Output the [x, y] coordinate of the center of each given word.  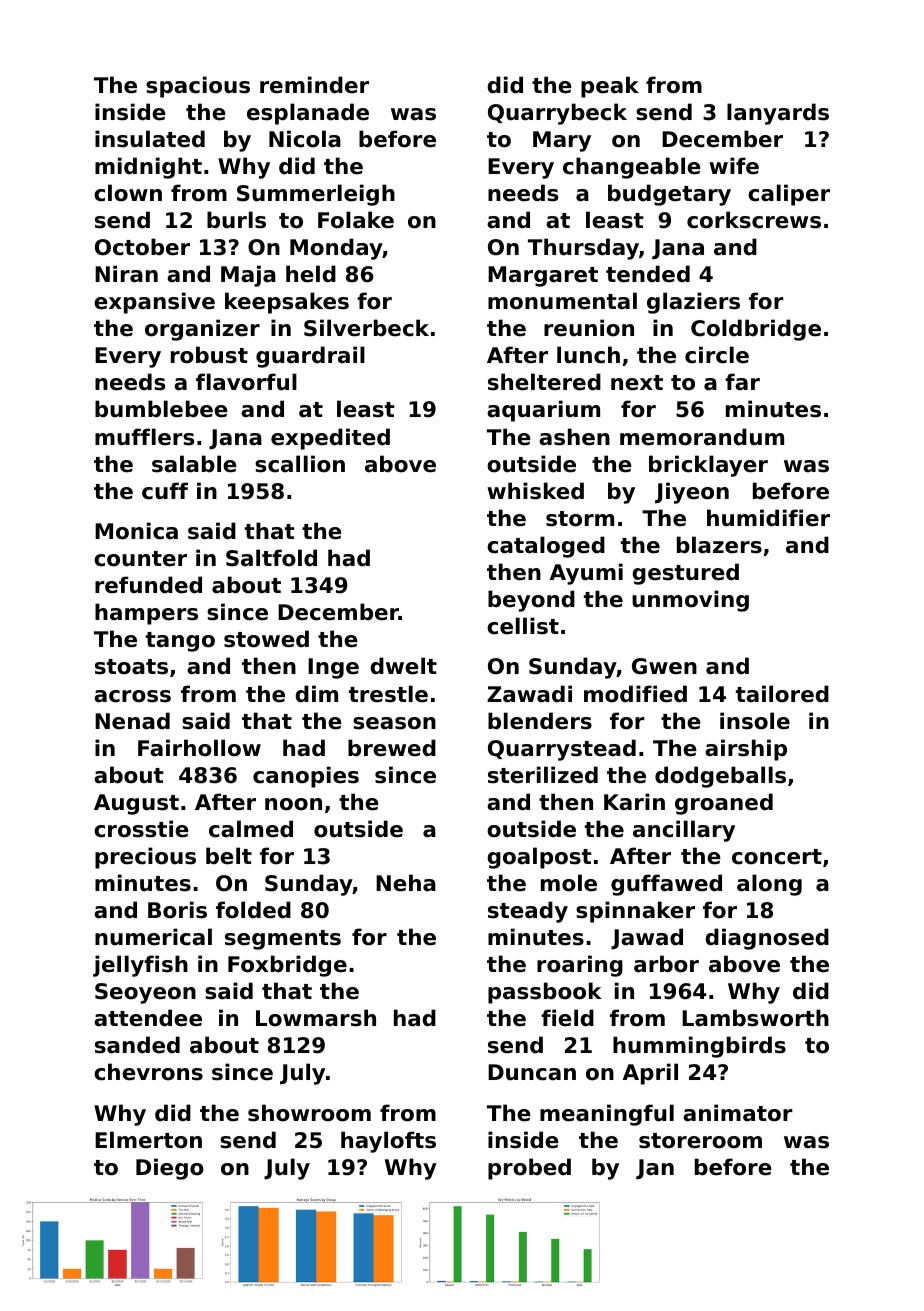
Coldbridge [756, 330]
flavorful [246, 382]
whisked [535, 491]
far [742, 382]
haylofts [388, 1142]
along [769, 885]
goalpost [539, 858]
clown [128, 193]
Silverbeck [366, 328]
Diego [170, 1169]
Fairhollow [199, 748]
